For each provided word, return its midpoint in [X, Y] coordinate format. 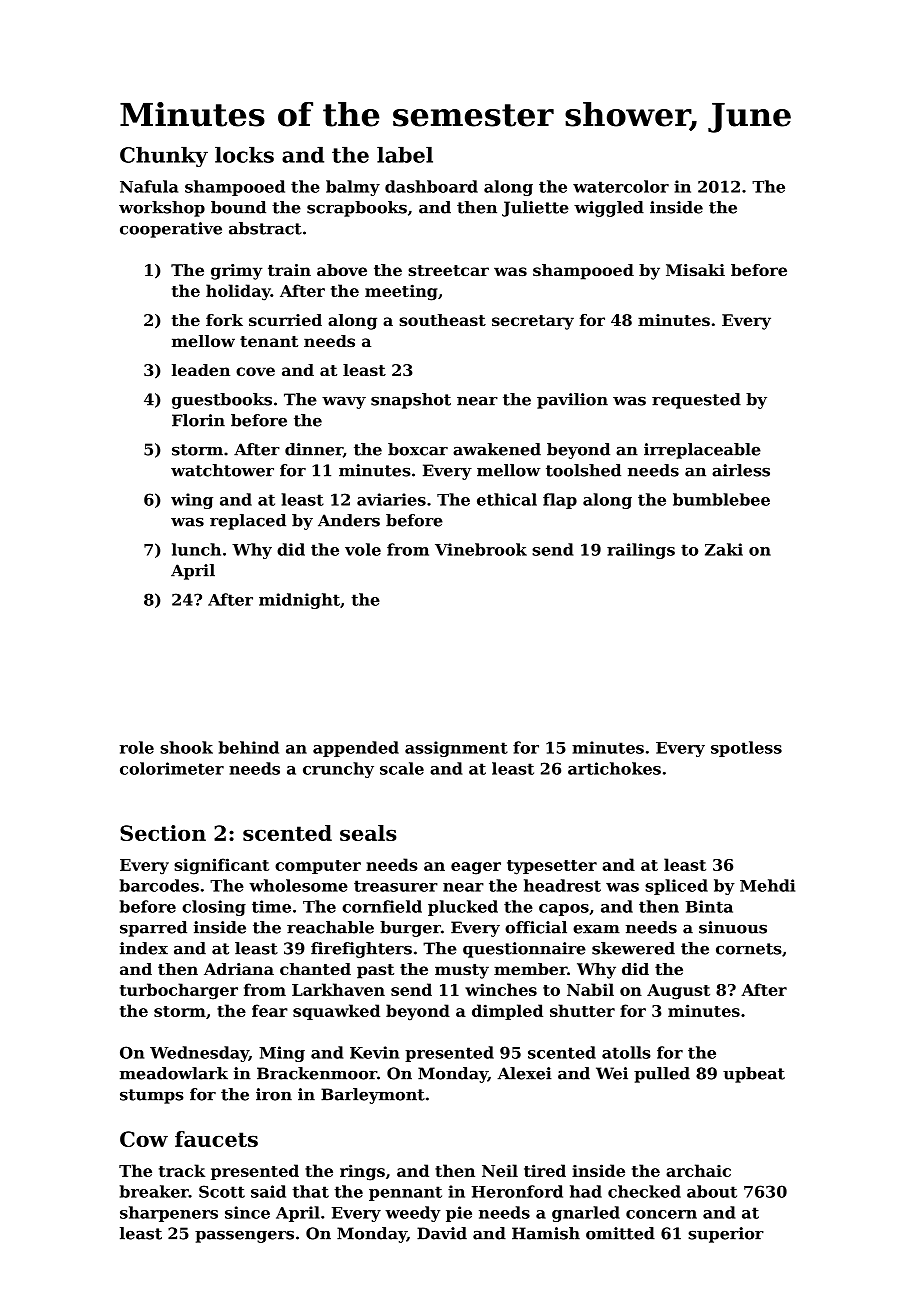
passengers [244, 1237]
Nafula [149, 186]
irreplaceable [702, 451]
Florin [198, 420]
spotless [746, 749]
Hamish [546, 1233]
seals [368, 833]
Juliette [535, 209]
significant [221, 866]
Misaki [695, 270]
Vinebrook [481, 549]
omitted [620, 1233]
